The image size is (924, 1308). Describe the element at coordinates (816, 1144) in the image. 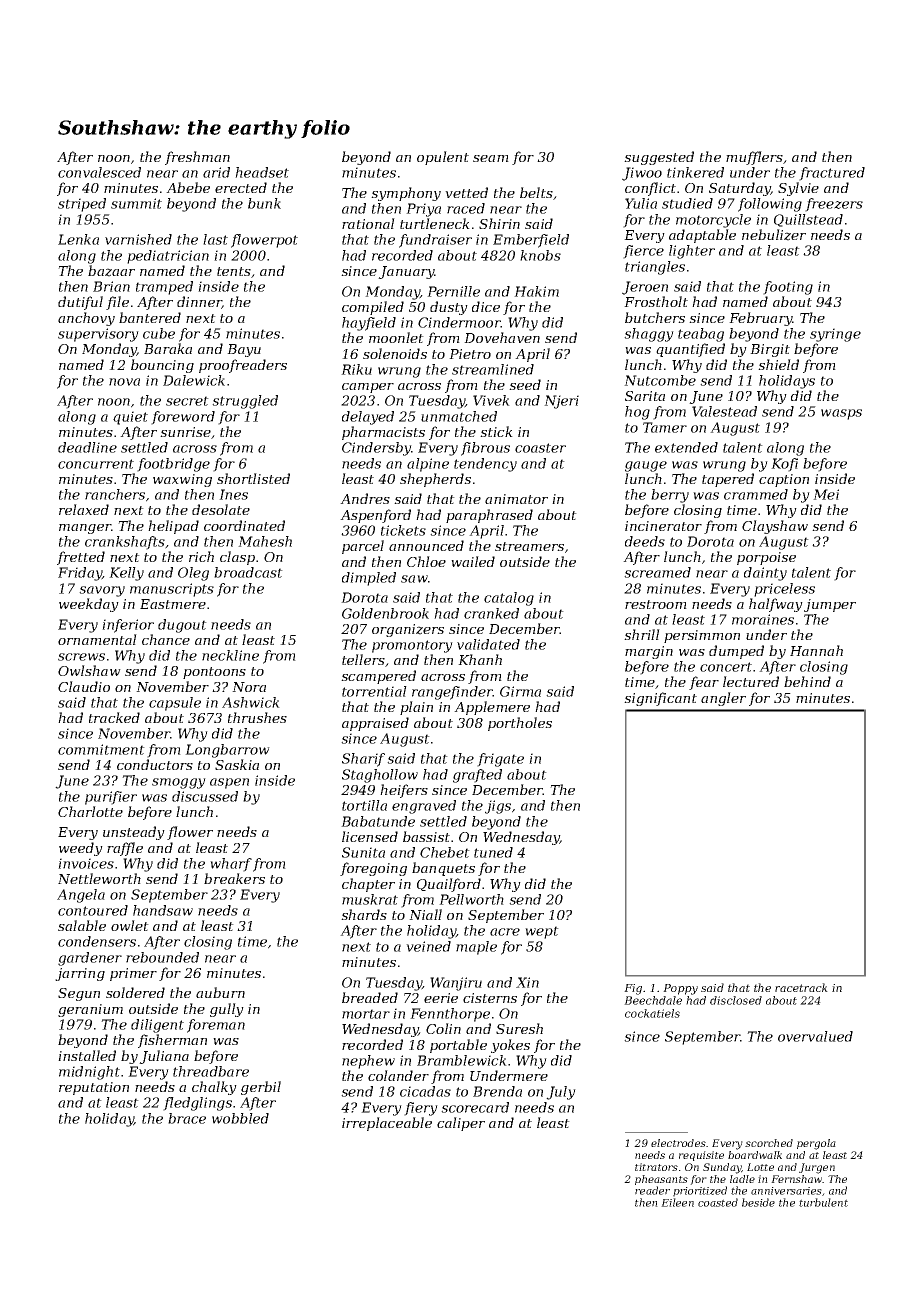

I see `pergola` at that location.
